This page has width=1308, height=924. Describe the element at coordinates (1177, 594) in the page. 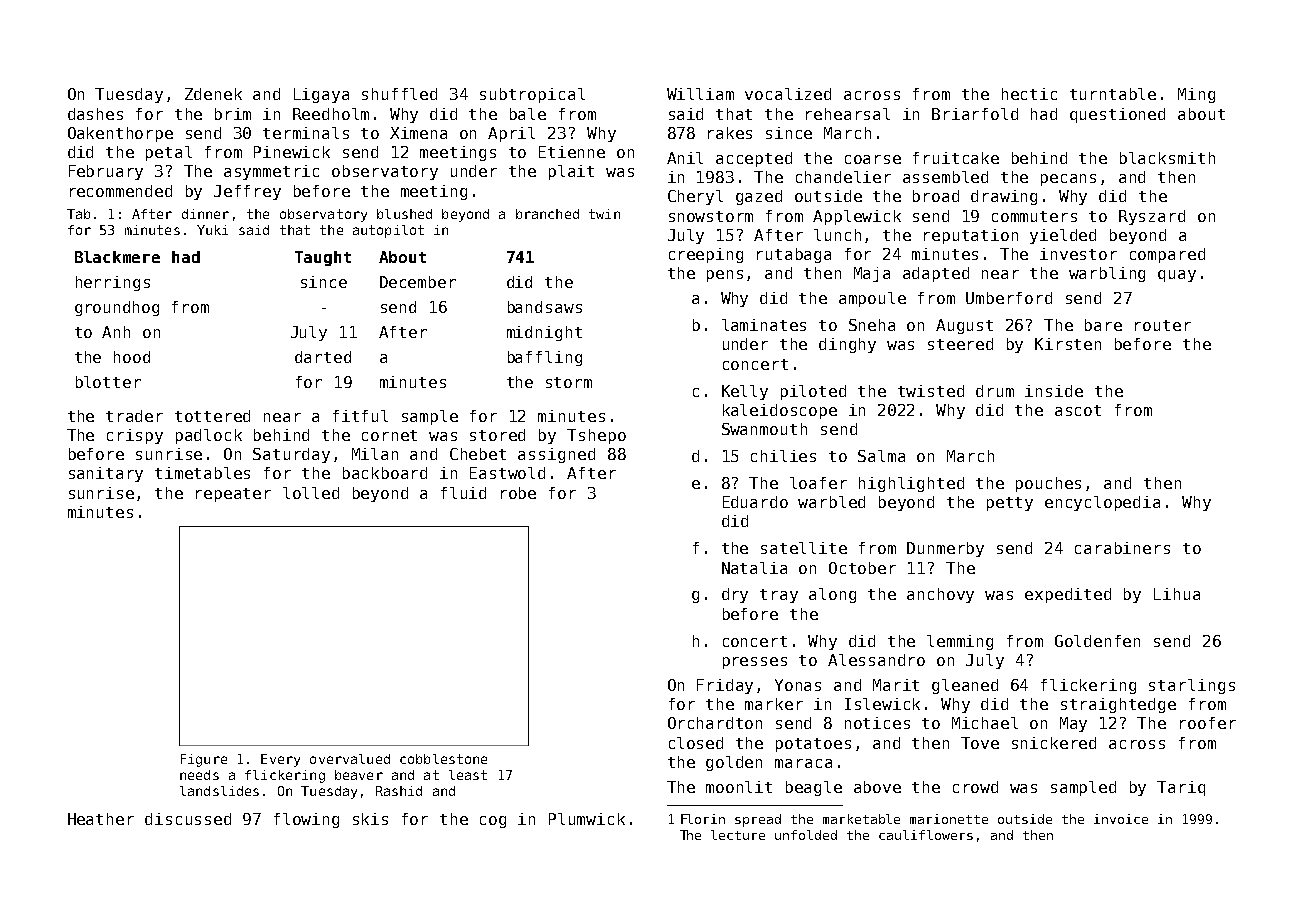

I see `Lihua` at that location.
